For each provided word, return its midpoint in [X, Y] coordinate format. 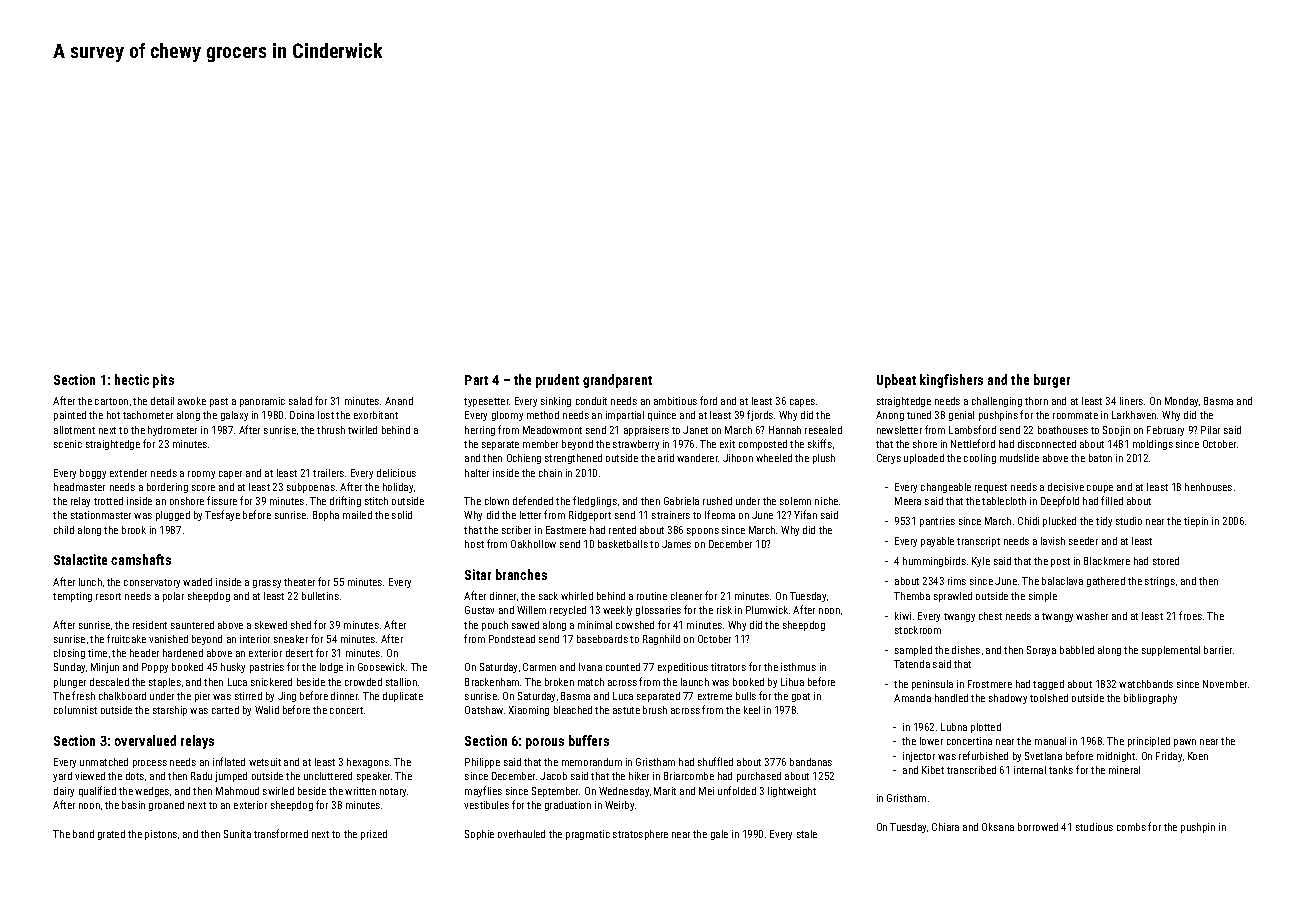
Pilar [1210, 430]
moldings [1153, 445]
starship [170, 711]
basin [133, 805]
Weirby [619, 806]
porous [545, 743]
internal [1030, 770]
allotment [74, 430]
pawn [1185, 743]
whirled [577, 596]
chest [990, 616]
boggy [93, 474]
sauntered [192, 625]
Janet [695, 430]
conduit [591, 401]
